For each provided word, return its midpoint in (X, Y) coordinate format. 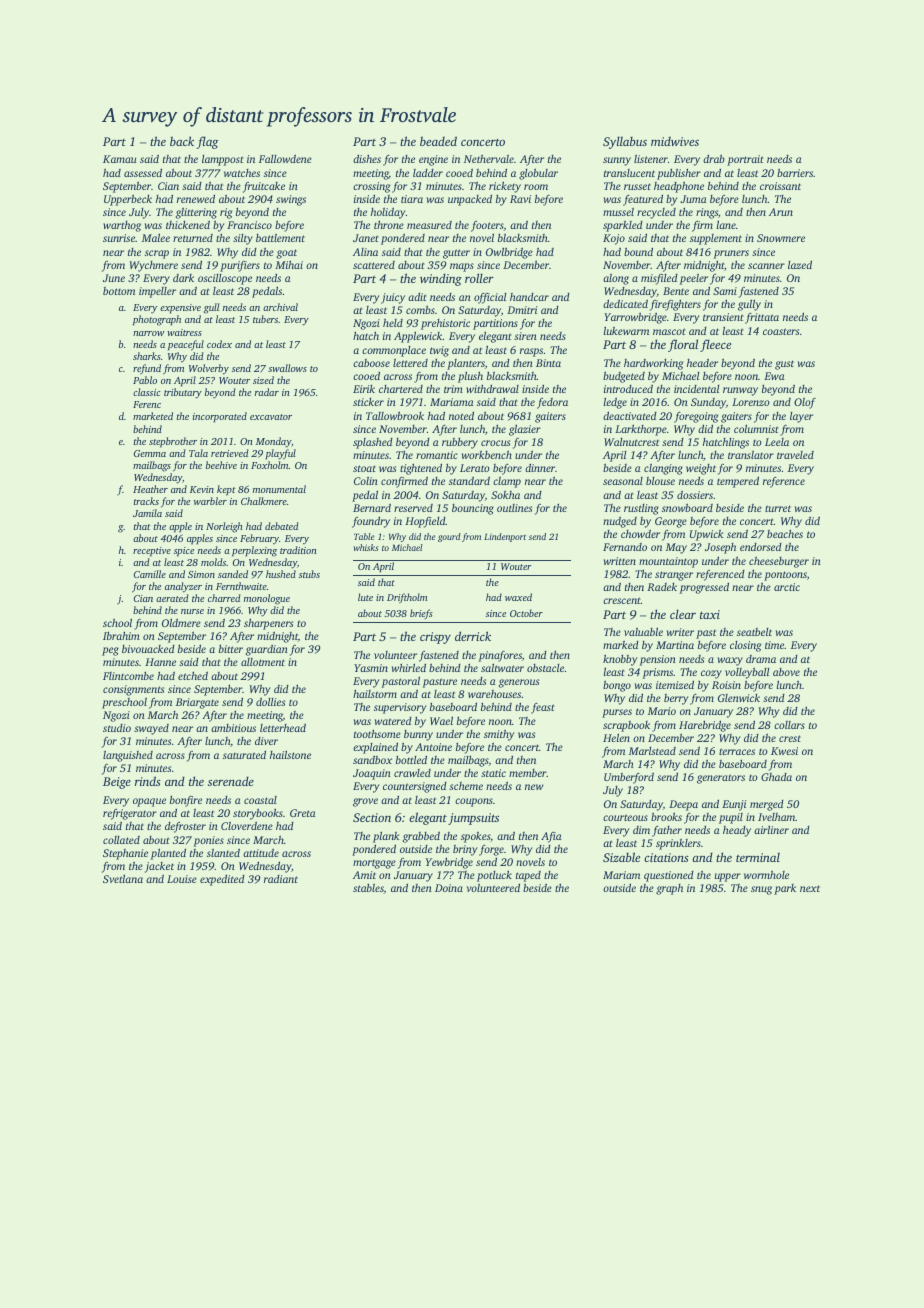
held (393, 322)
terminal (758, 857)
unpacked (470, 200)
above (786, 672)
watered (393, 721)
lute (365, 597)
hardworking (653, 364)
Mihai (289, 265)
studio (117, 728)
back (182, 141)
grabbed (421, 837)
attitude (261, 852)
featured (643, 200)
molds (213, 562)
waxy (730, 661)
